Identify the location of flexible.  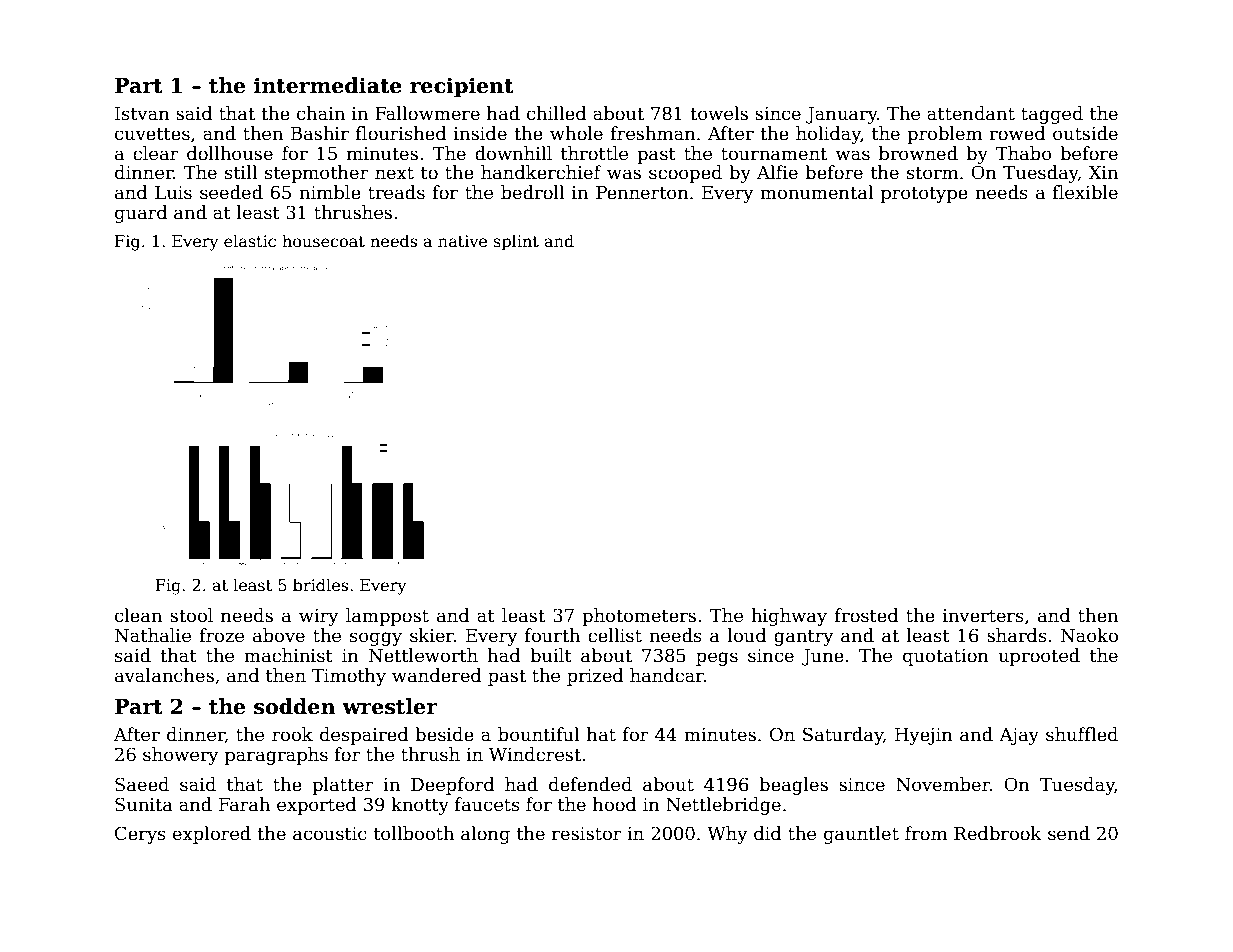
(1085, 192).
